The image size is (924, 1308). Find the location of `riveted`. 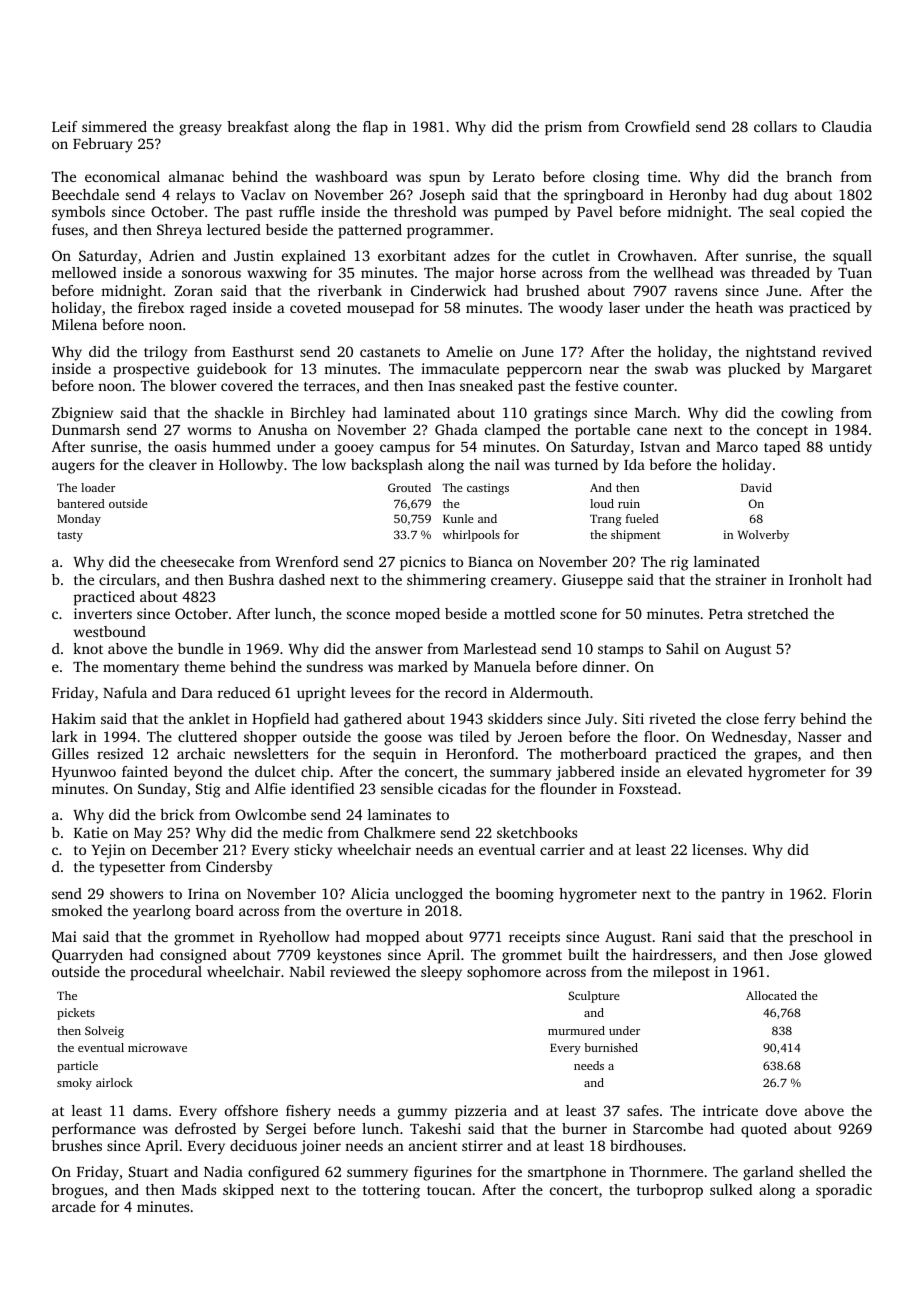

riveted is located at coordinates (672, 718).
